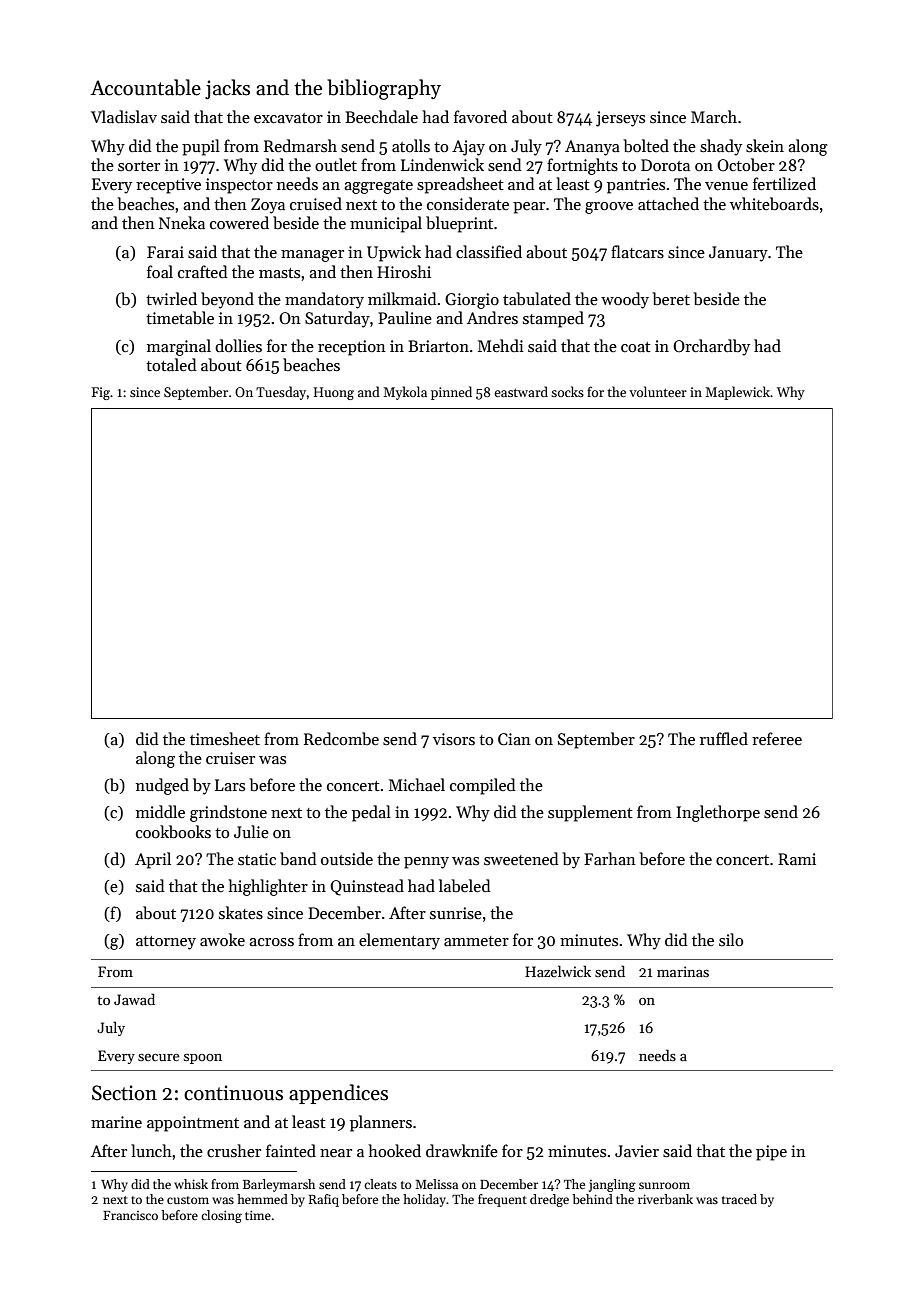 This page has width=924, height=1308. What do you see at coordinates (116, 1122) in the page?
I see `marine` at bounding box center [116, 1122].
